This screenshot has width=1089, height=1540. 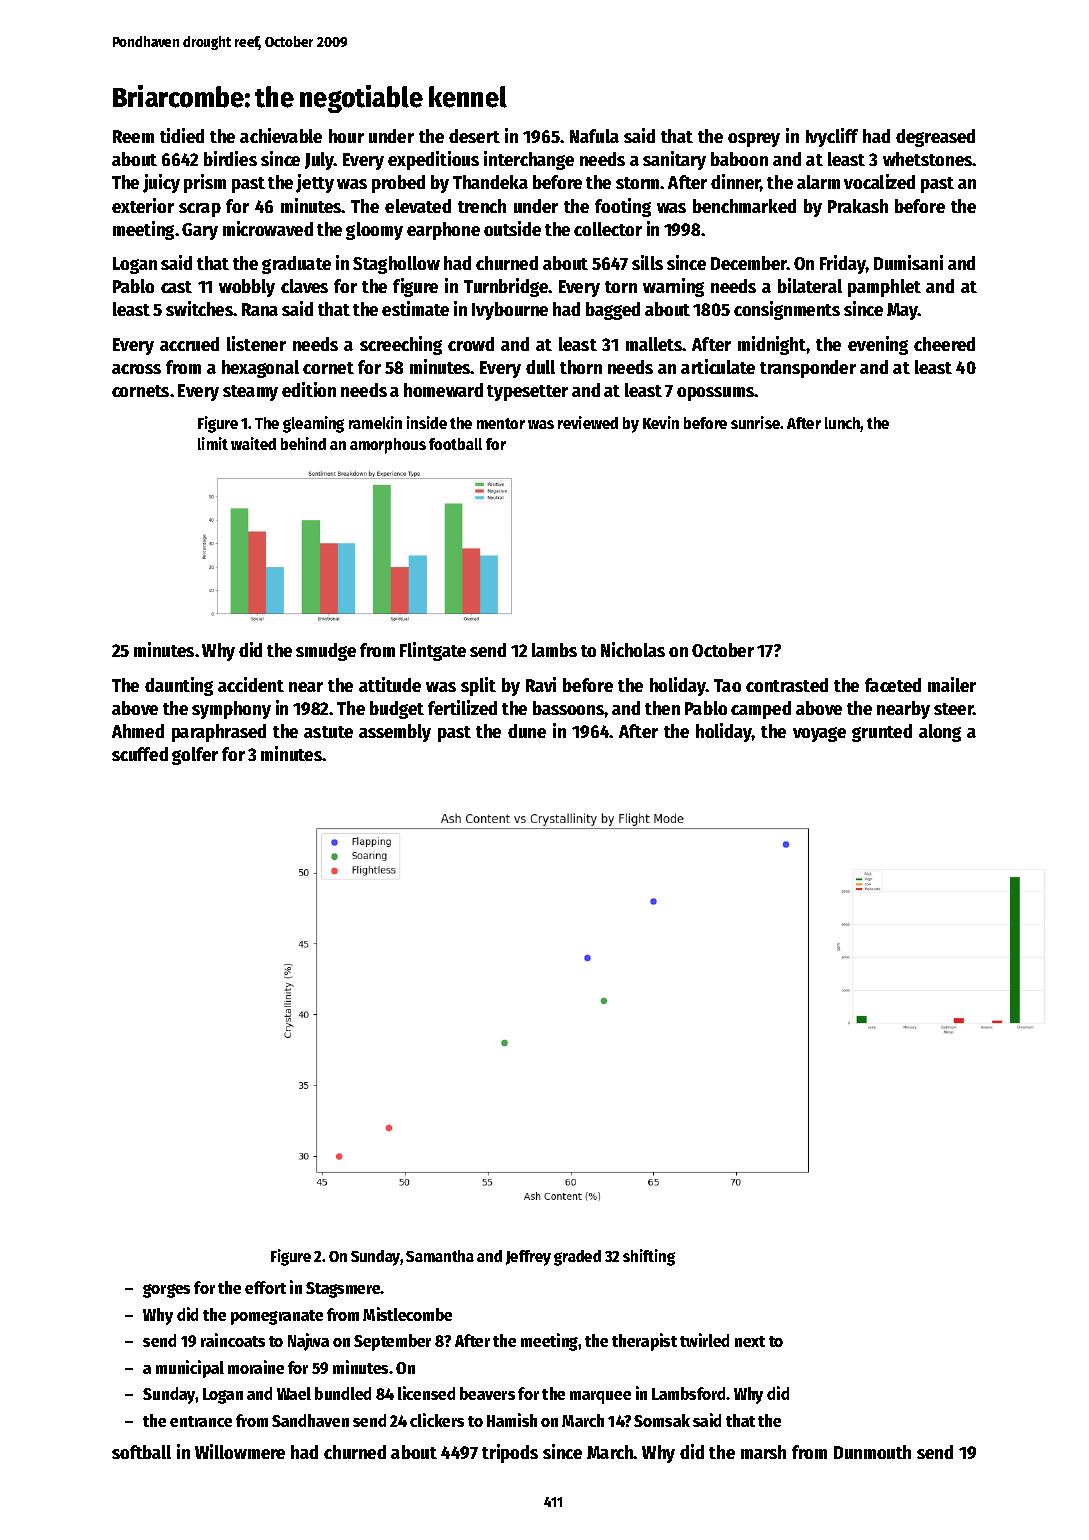 What do you see at coordinates (240, 1451) in the screenshot?
I see `Willowmere` at bounding box center [240, 1451].
